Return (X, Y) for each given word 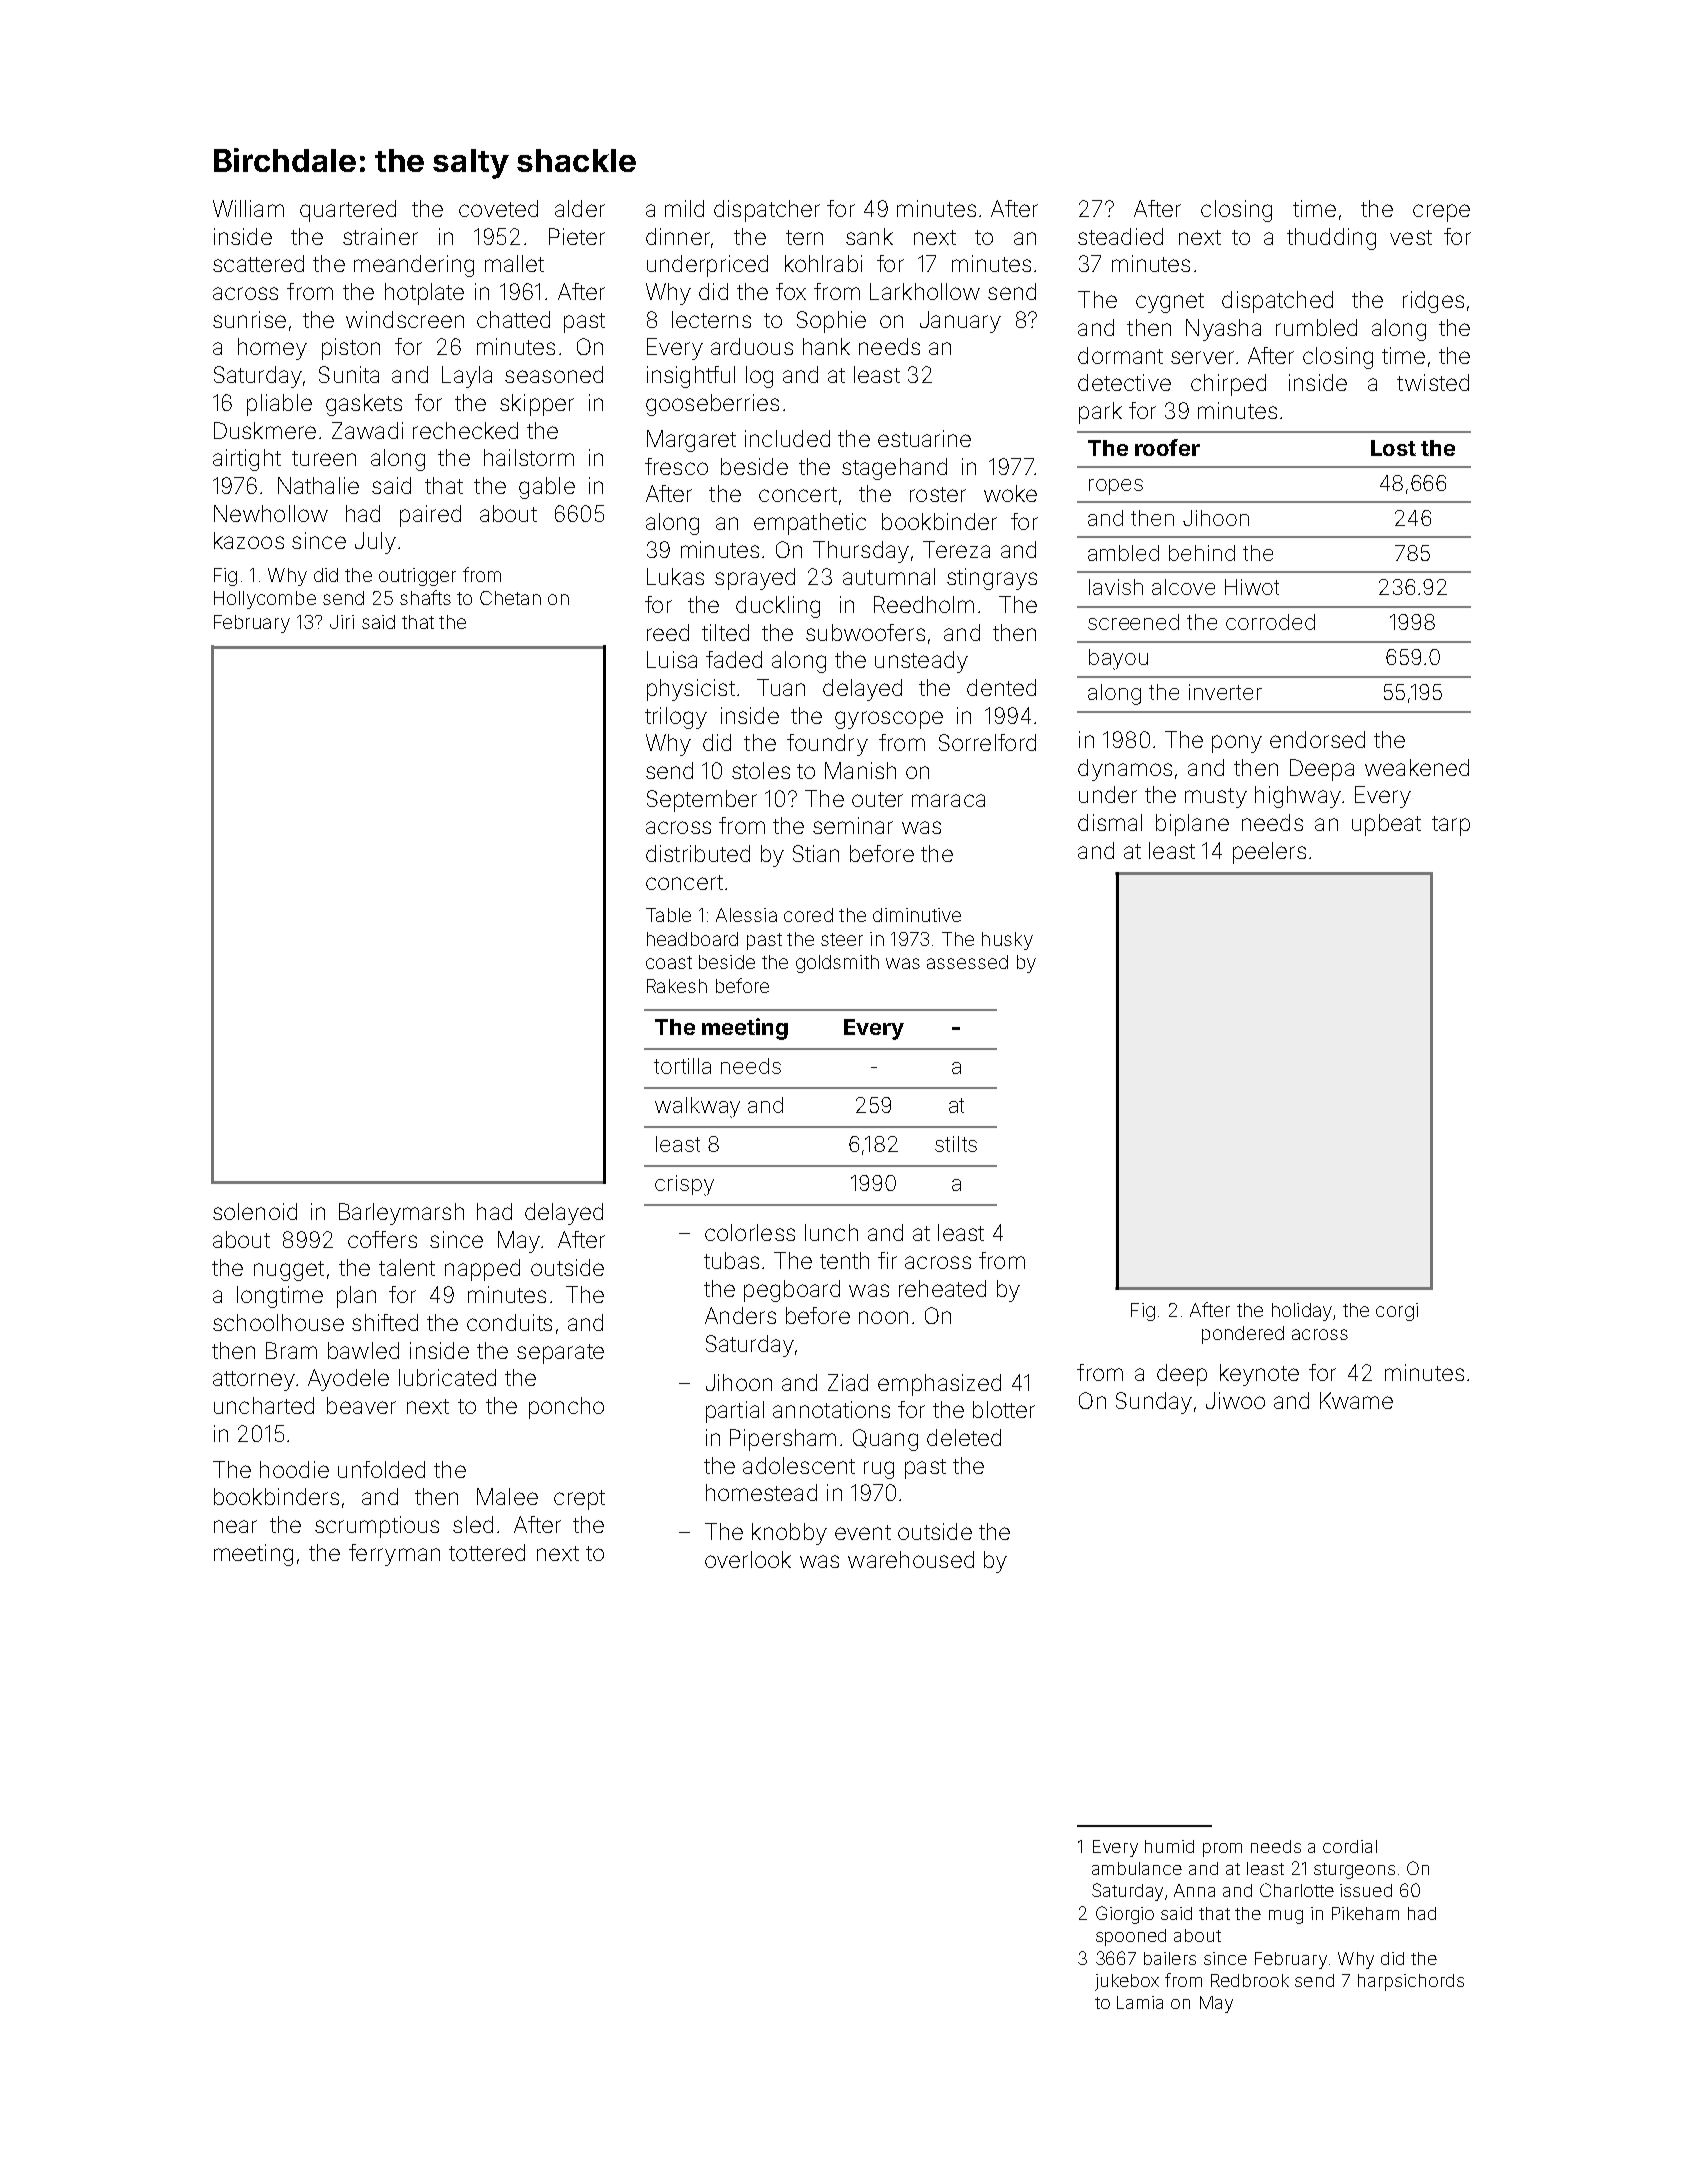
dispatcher (767, 211)
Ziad (848, 1382)
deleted (964, 1437)
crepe (1441, 213)
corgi (1397, 1312)
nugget (289, 1271)
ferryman (394, 1555)
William (248, 208)
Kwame (1356, 1400)
